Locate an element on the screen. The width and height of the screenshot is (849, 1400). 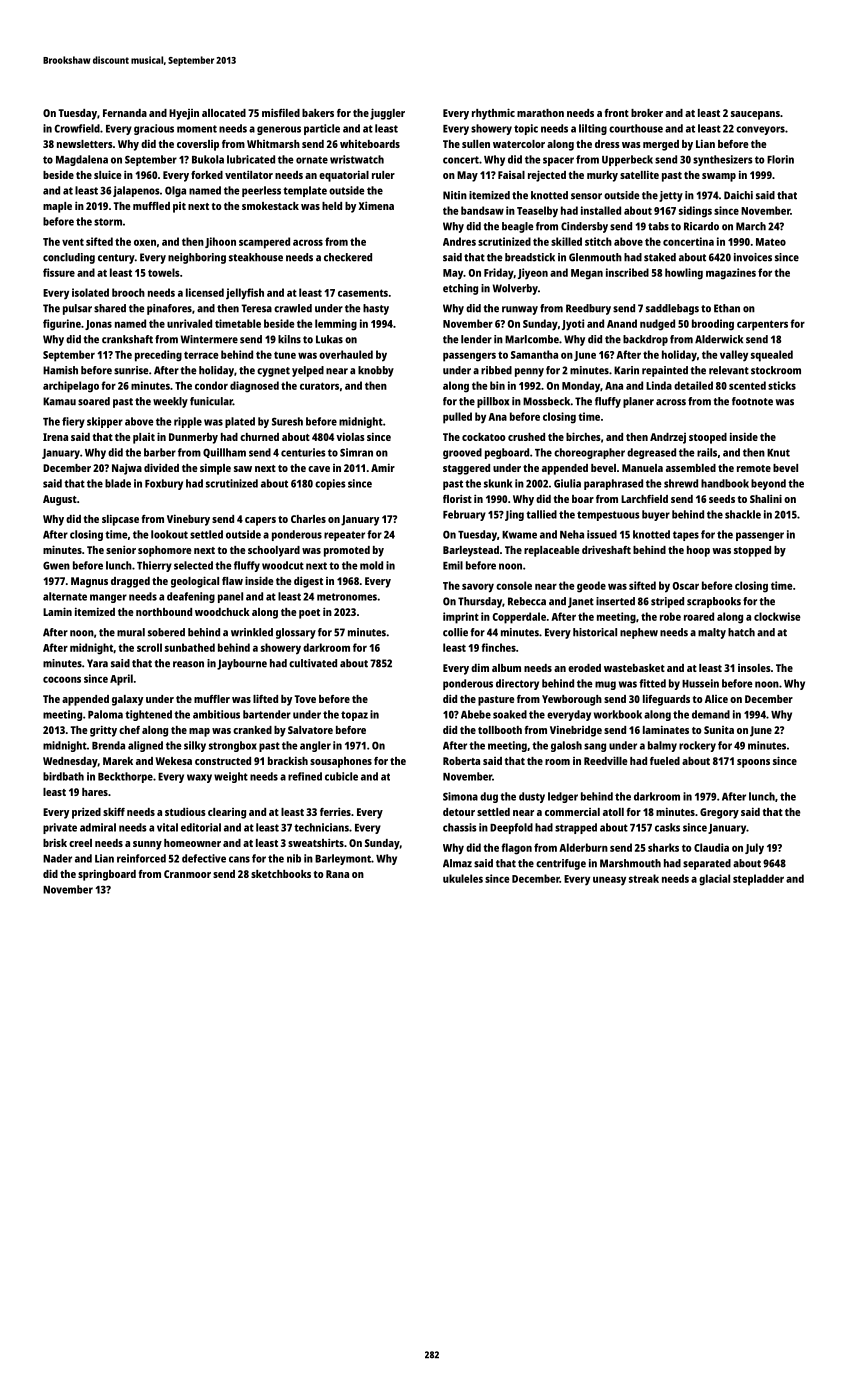
Vinebury is located at coordinates (188, 520).
